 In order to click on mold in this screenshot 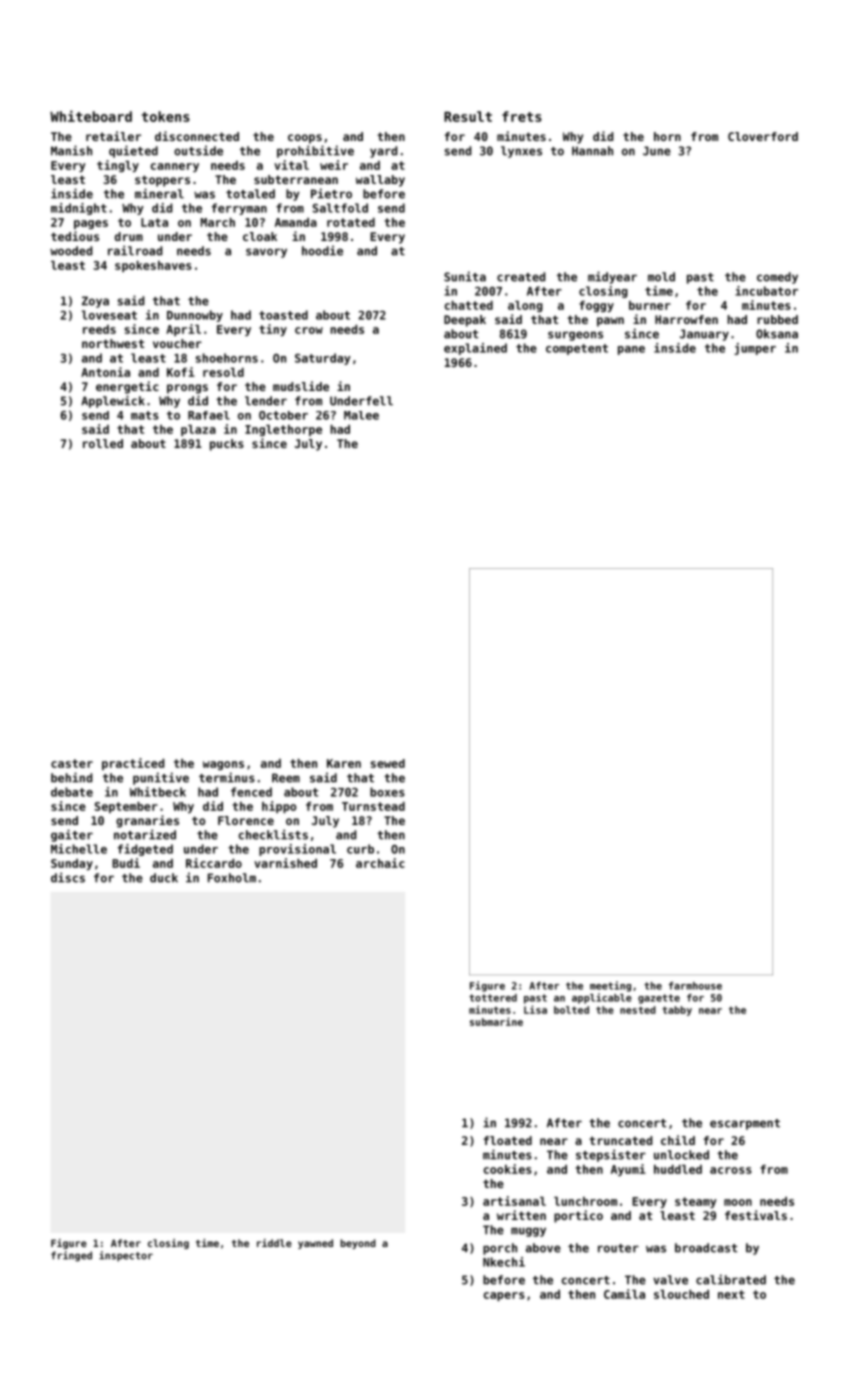, I will do `click(661, 277)`.
